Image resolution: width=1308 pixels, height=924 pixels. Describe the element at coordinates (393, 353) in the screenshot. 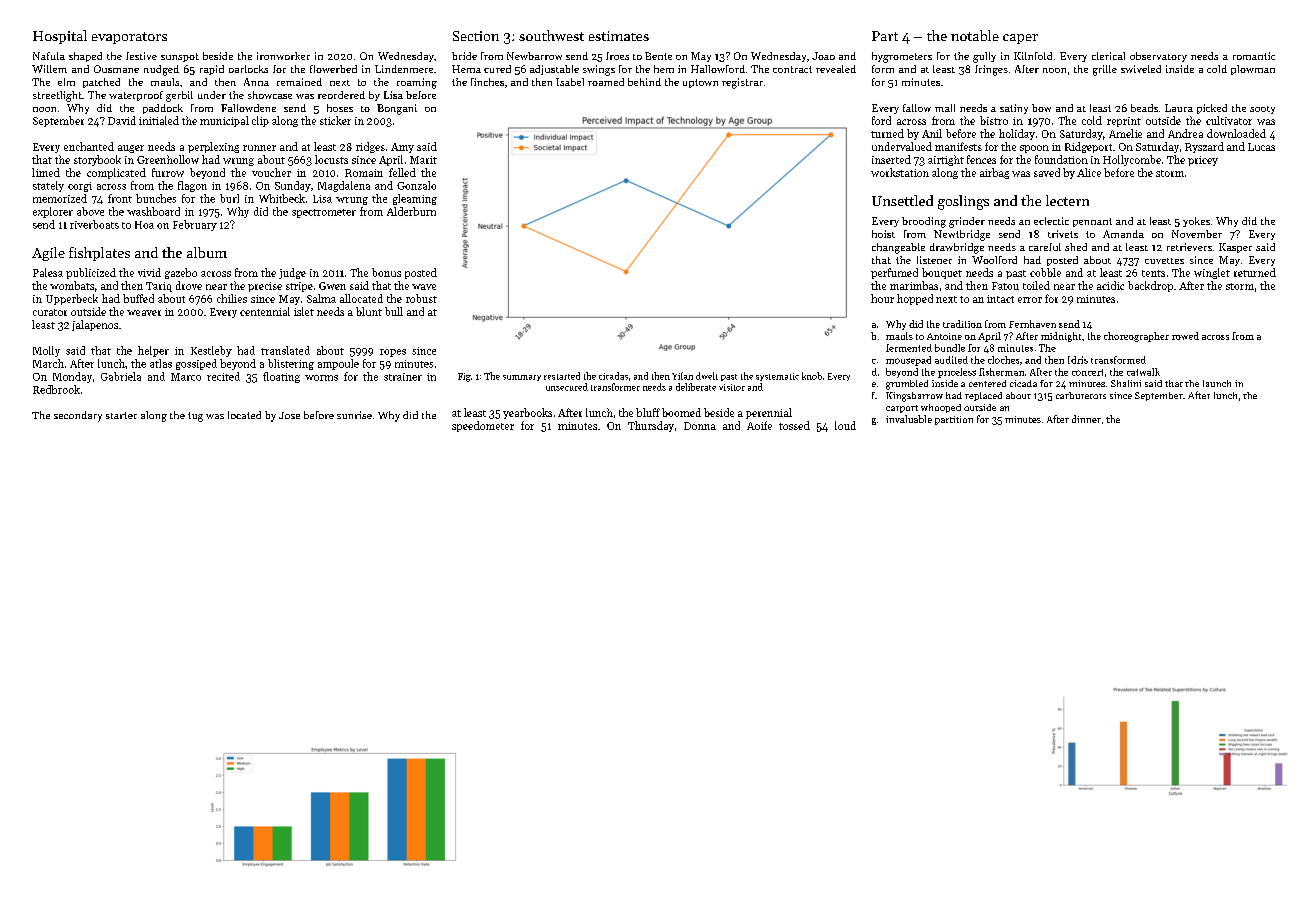

I see `ropes` at that location.
